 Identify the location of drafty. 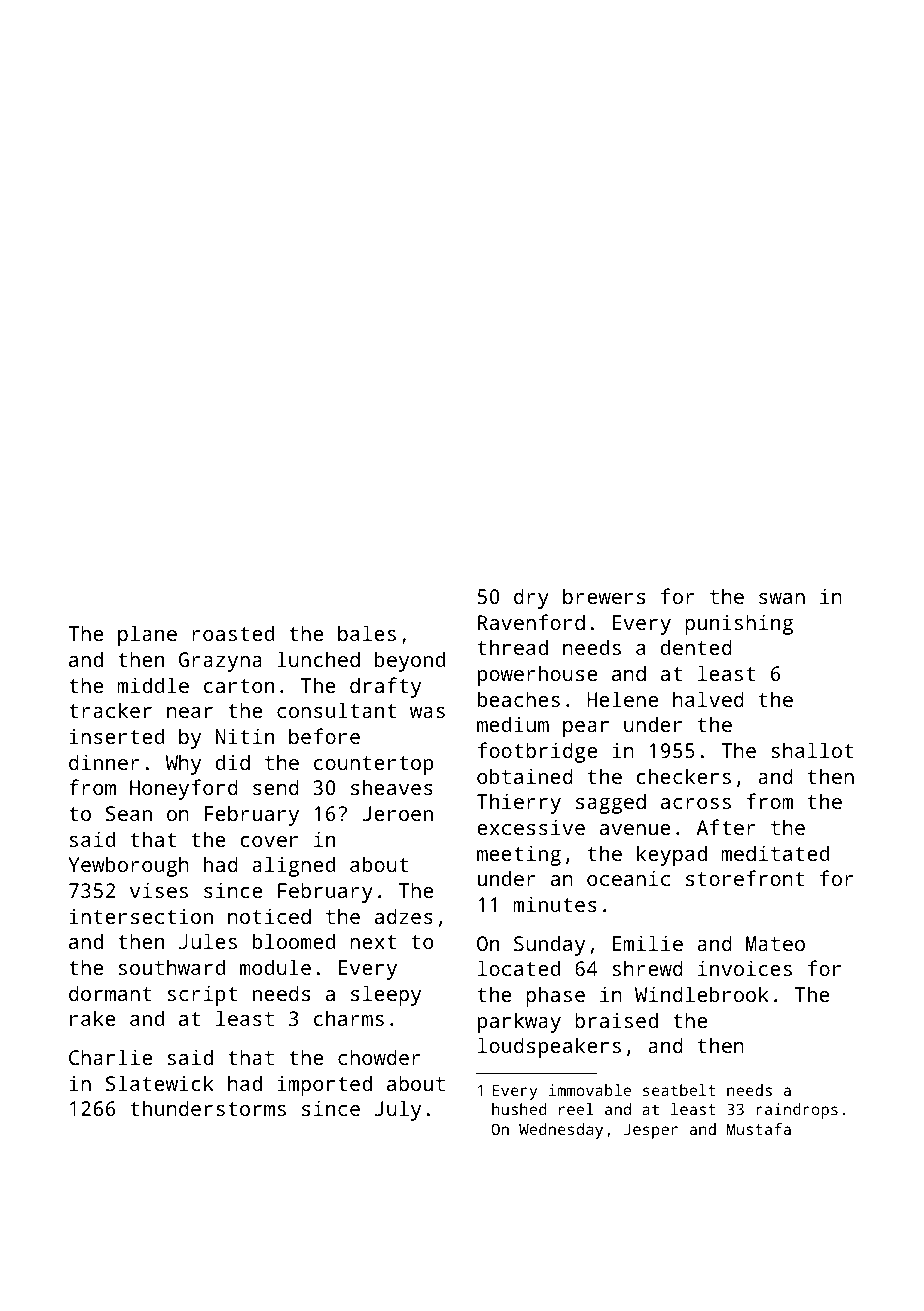
(385, 687).
